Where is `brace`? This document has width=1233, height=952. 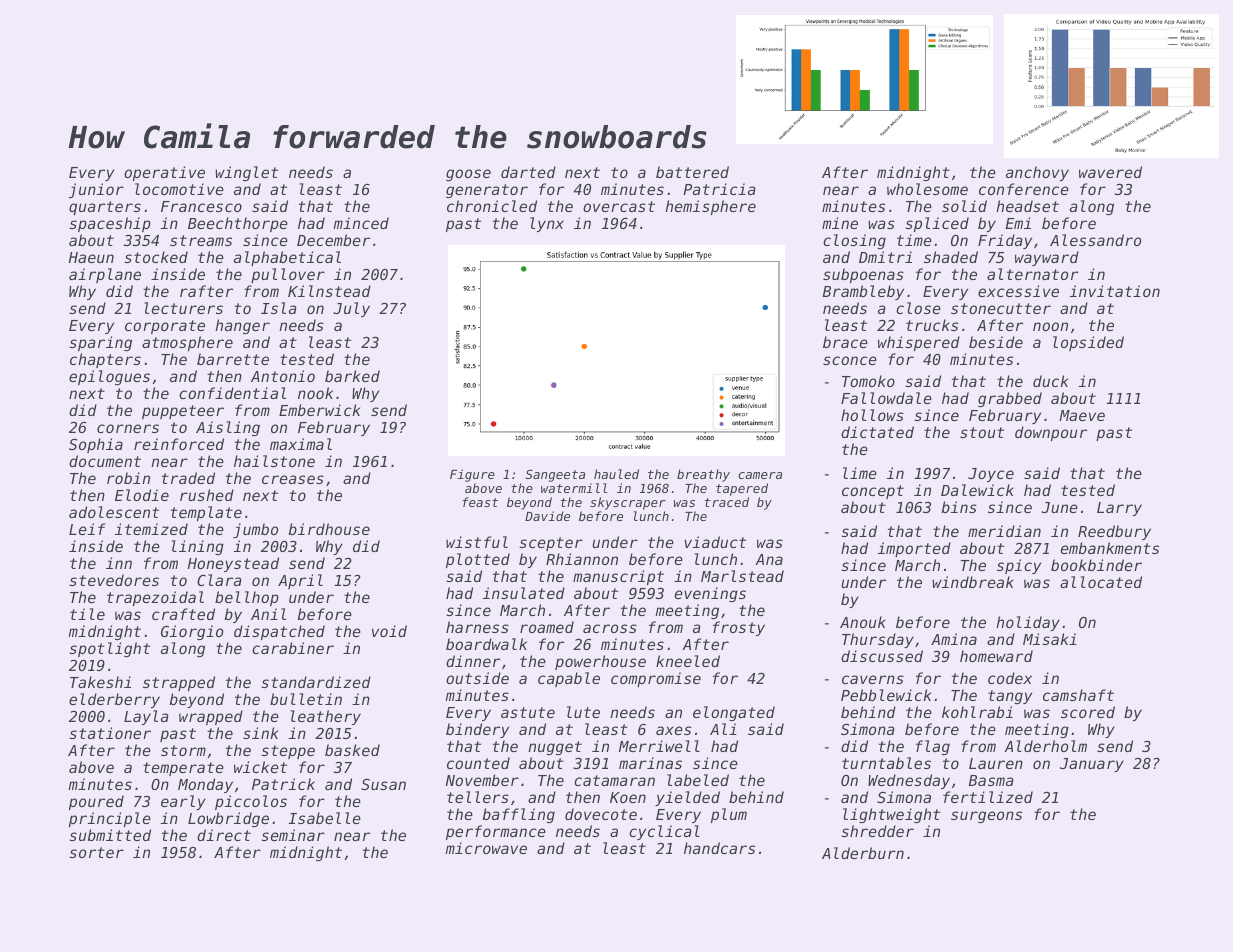
brace is located at coordinates (845, 342).
